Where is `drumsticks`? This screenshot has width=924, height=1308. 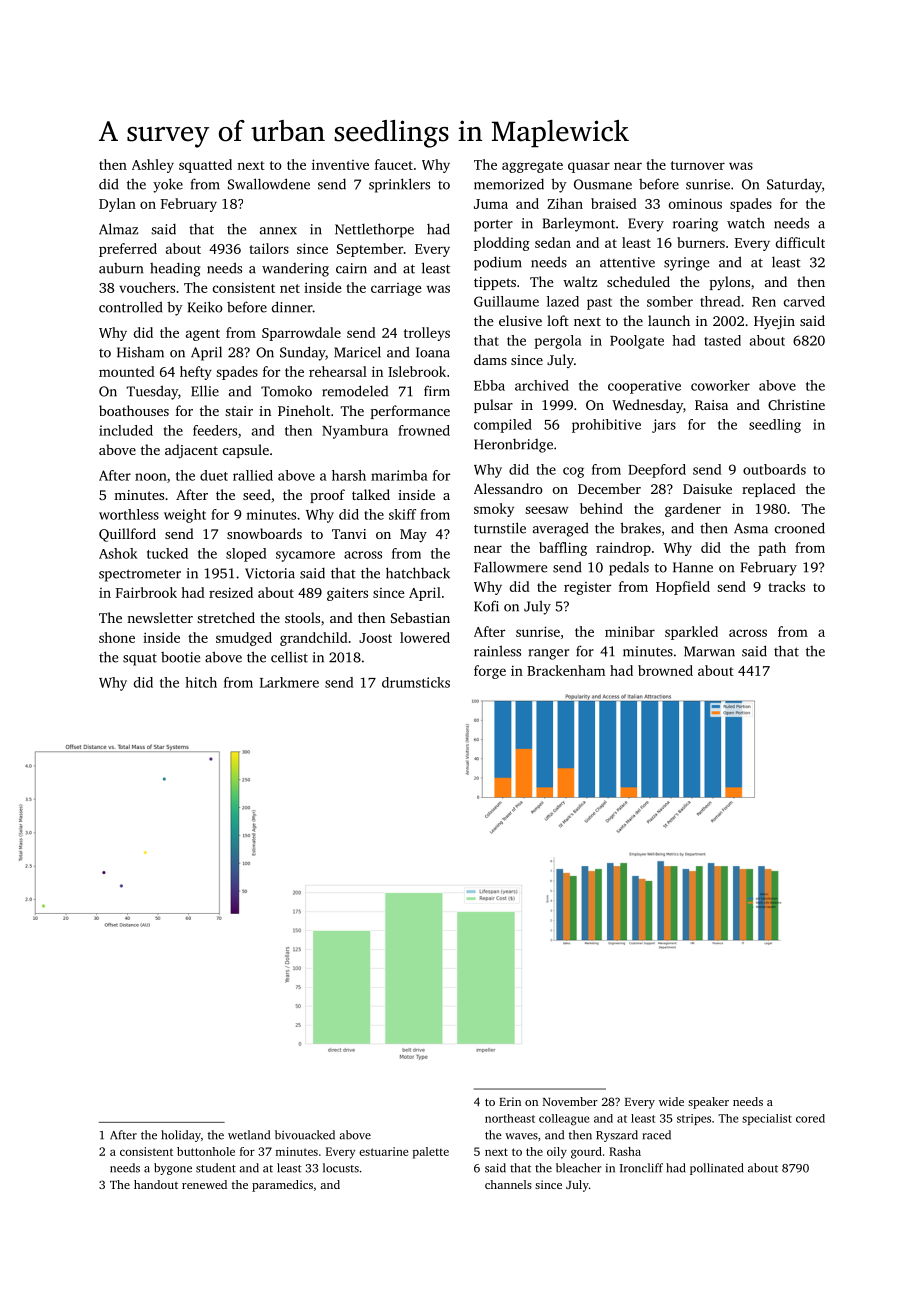 drumsticks is located at coordinates (416, 682).
